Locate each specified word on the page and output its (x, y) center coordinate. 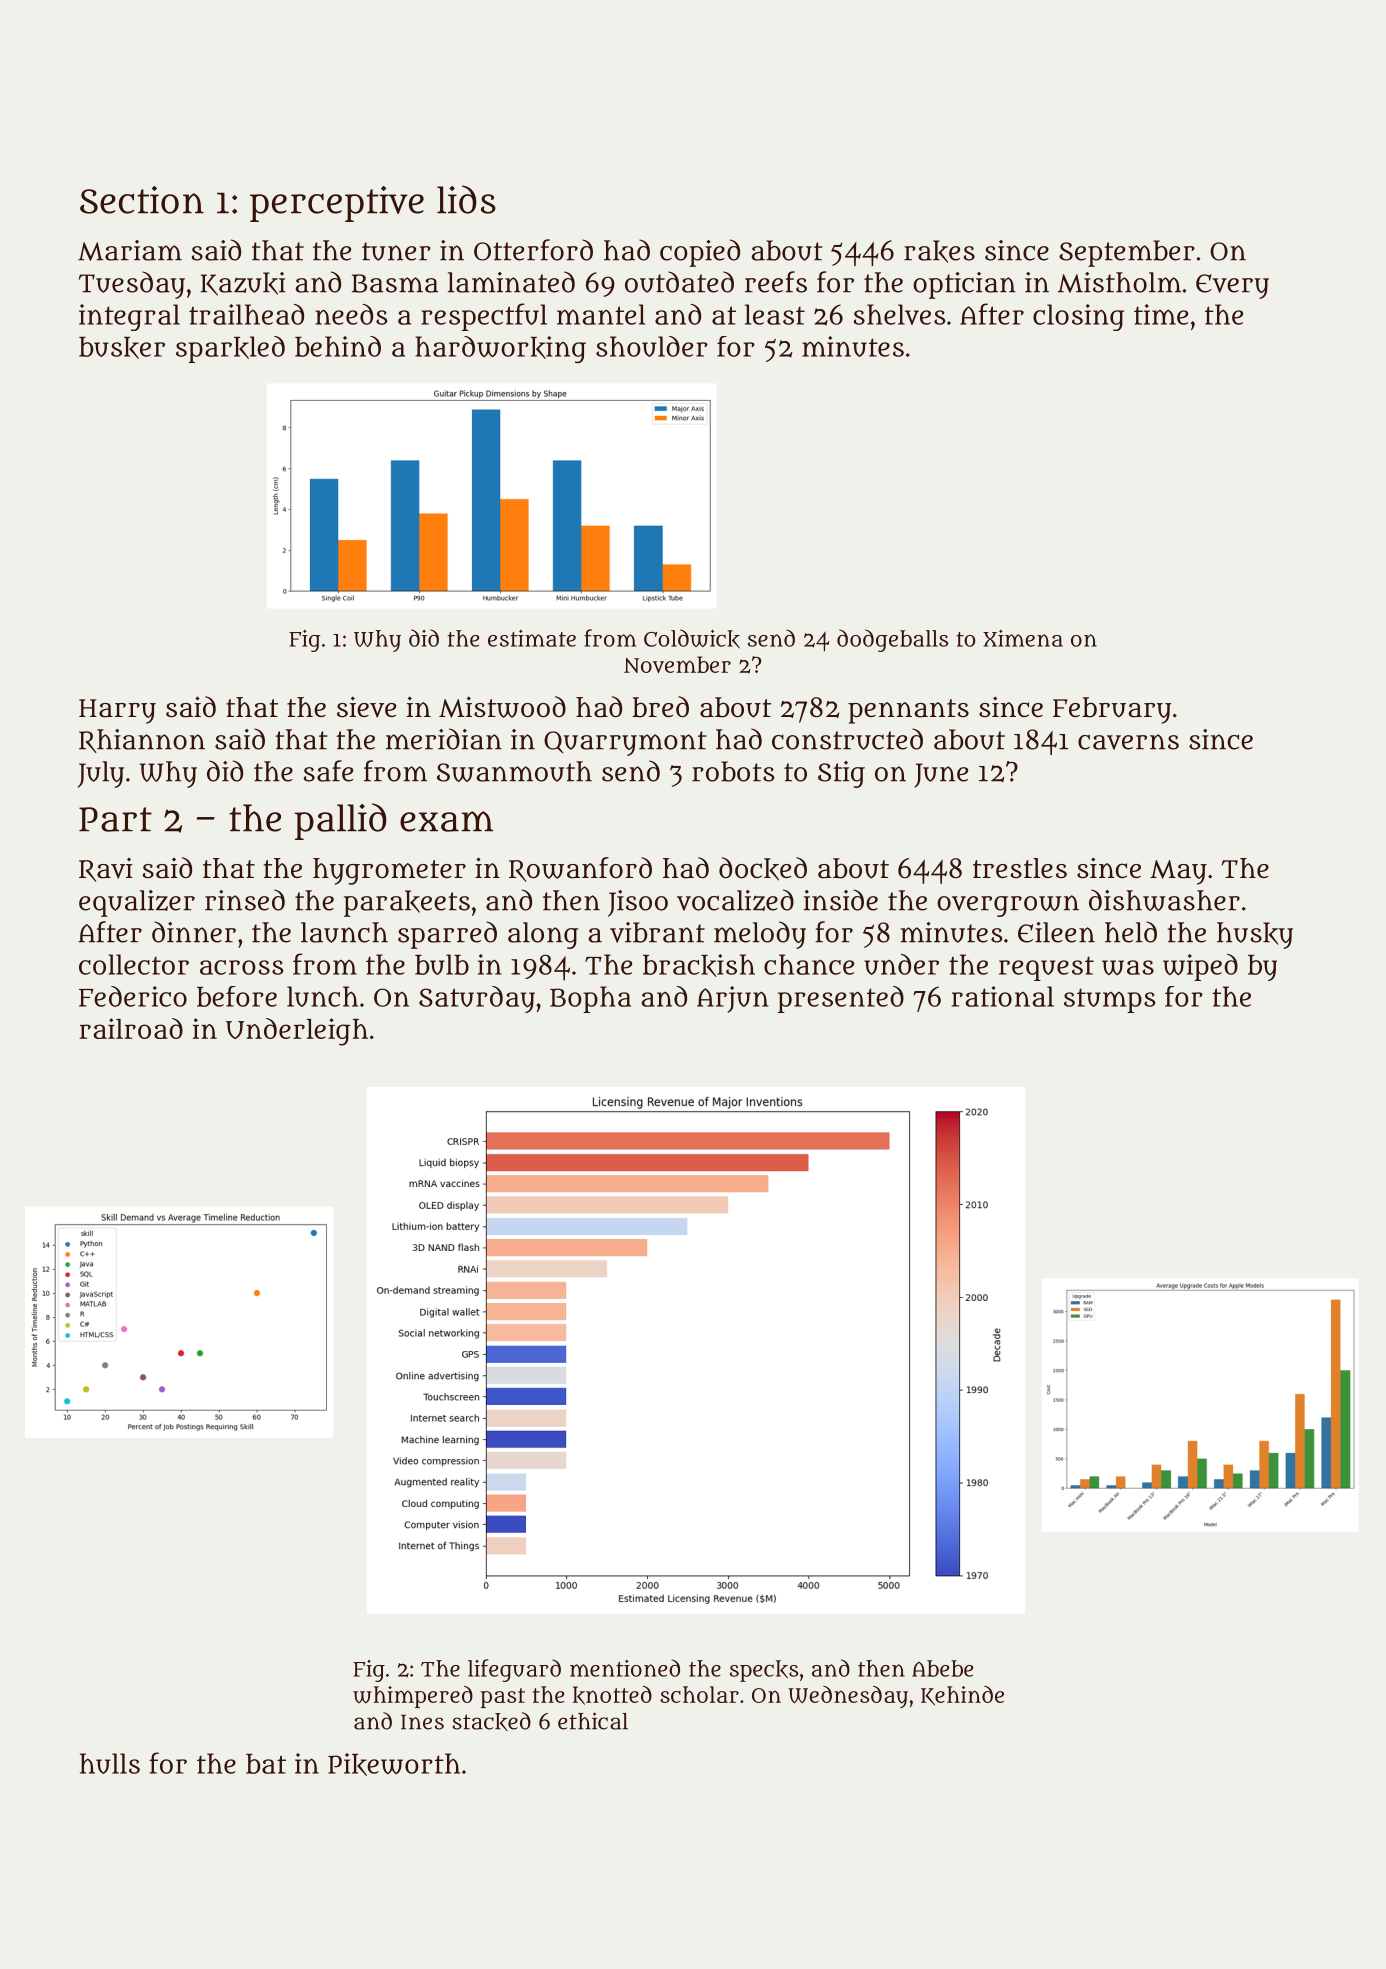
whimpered (413, 1697)
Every (1232, 286)
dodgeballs (892, 640)
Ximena (1023, 638)
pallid (341, 821)
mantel (601, 314)
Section (142, 200)
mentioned (625, 1668)
